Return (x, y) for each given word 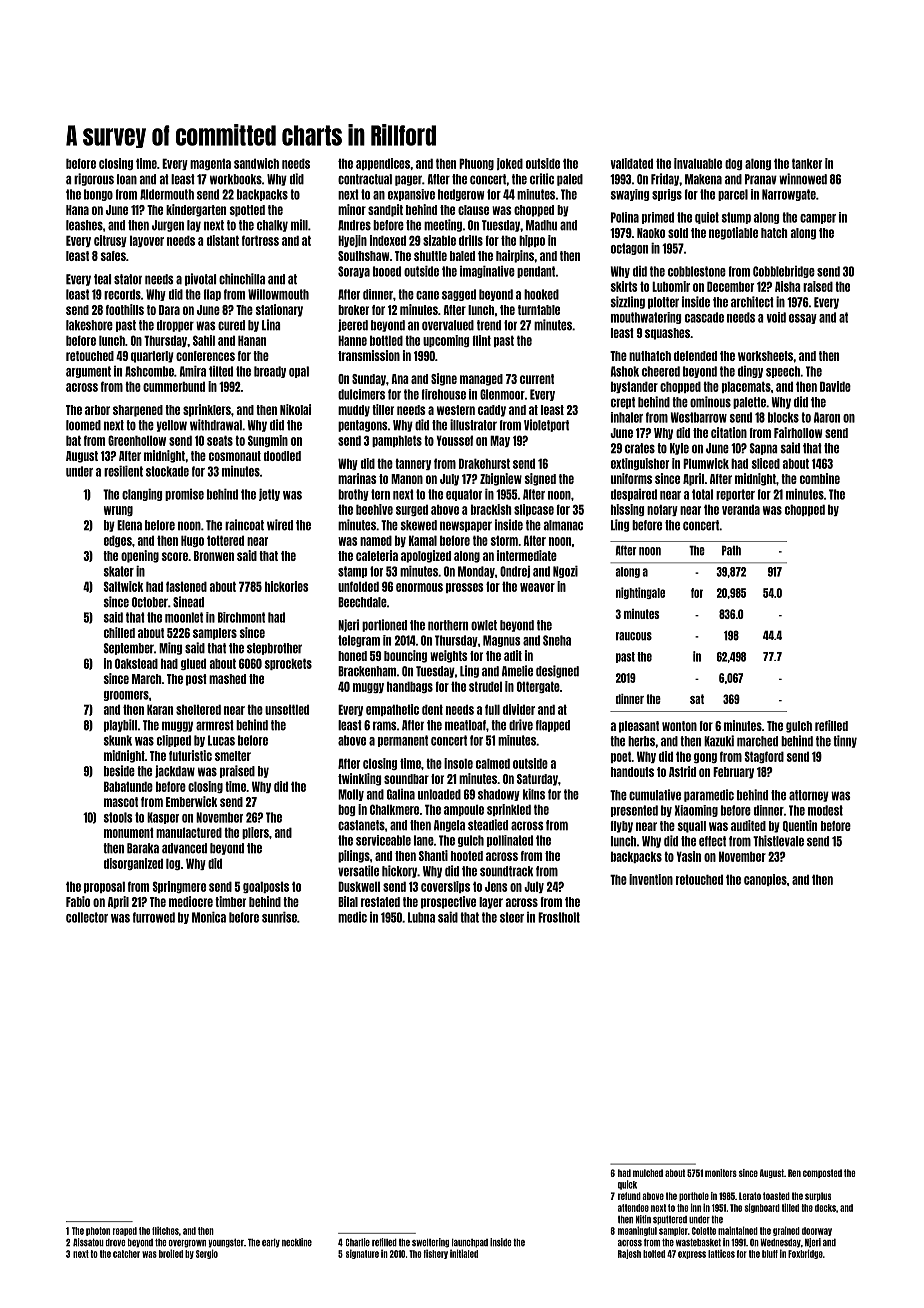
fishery (435, 1254)
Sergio (207, 1254)
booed (387, 271)
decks (825, 1208)
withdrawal (216, 425)
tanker (807, 163)
